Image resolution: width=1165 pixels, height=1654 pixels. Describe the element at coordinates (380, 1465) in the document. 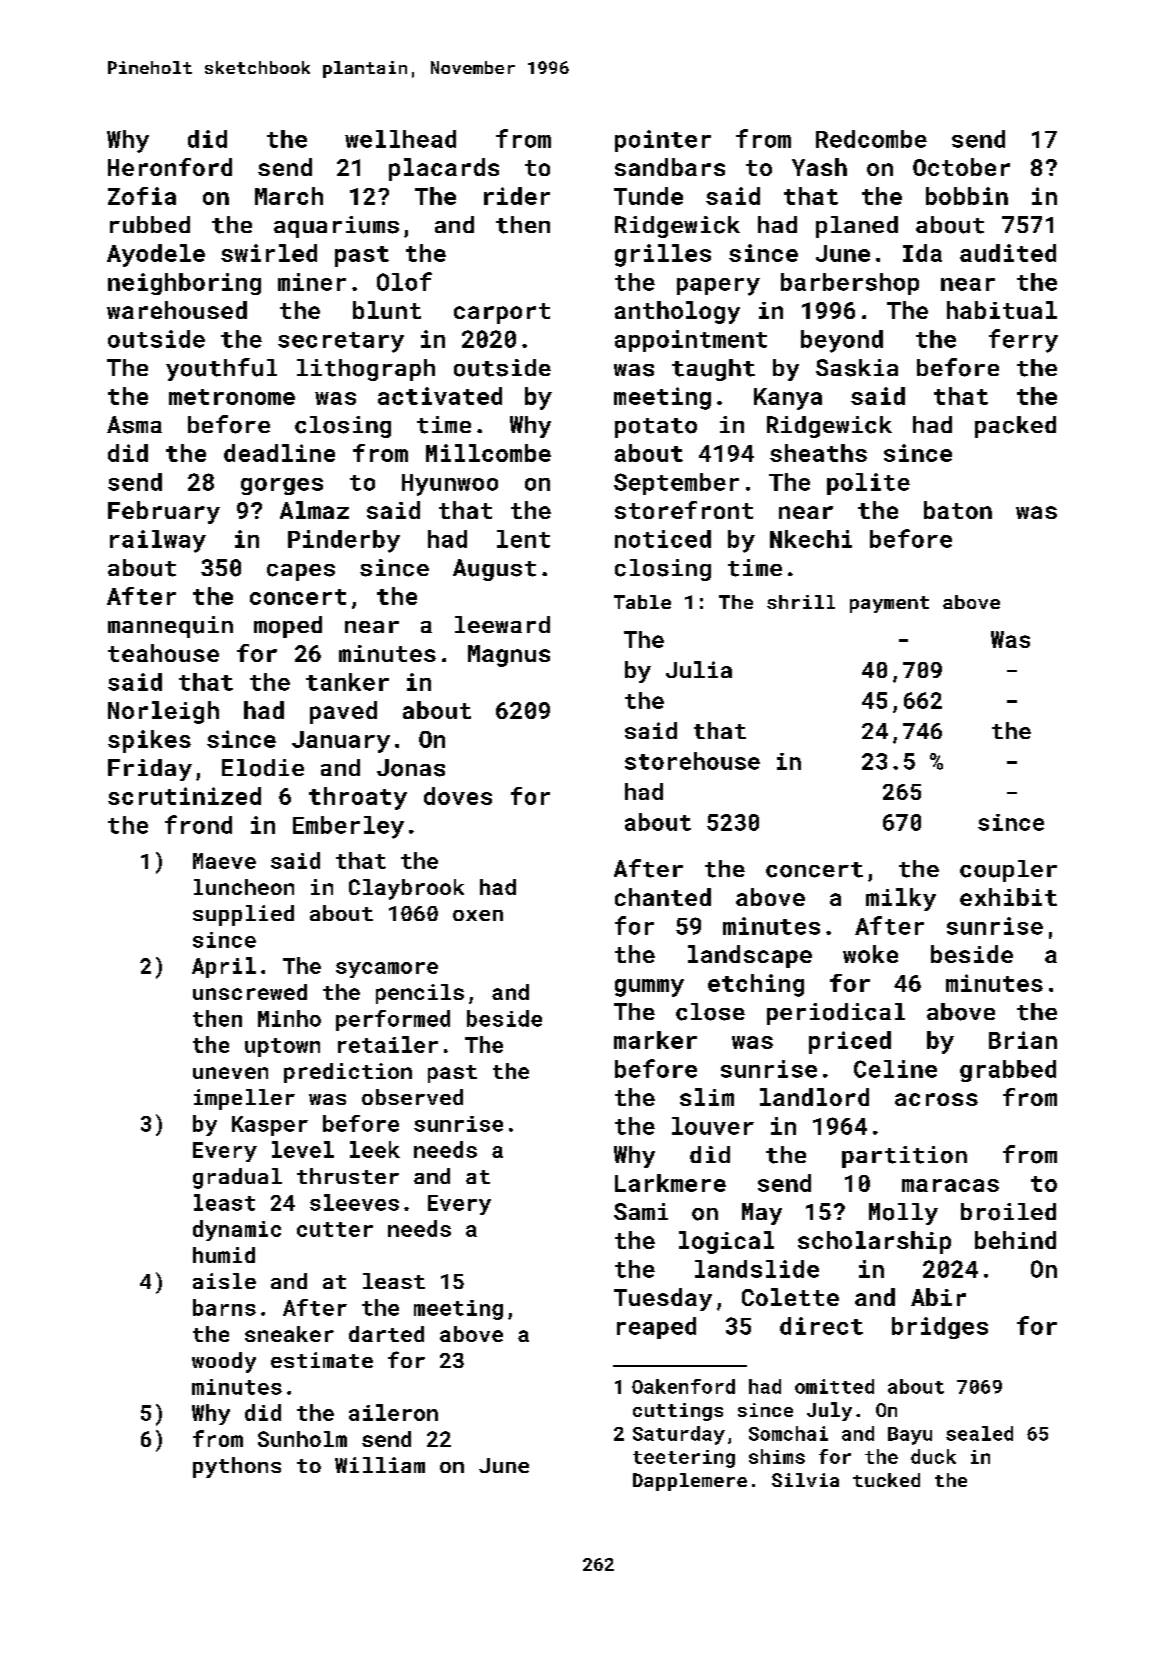

I see `William` at that location.
